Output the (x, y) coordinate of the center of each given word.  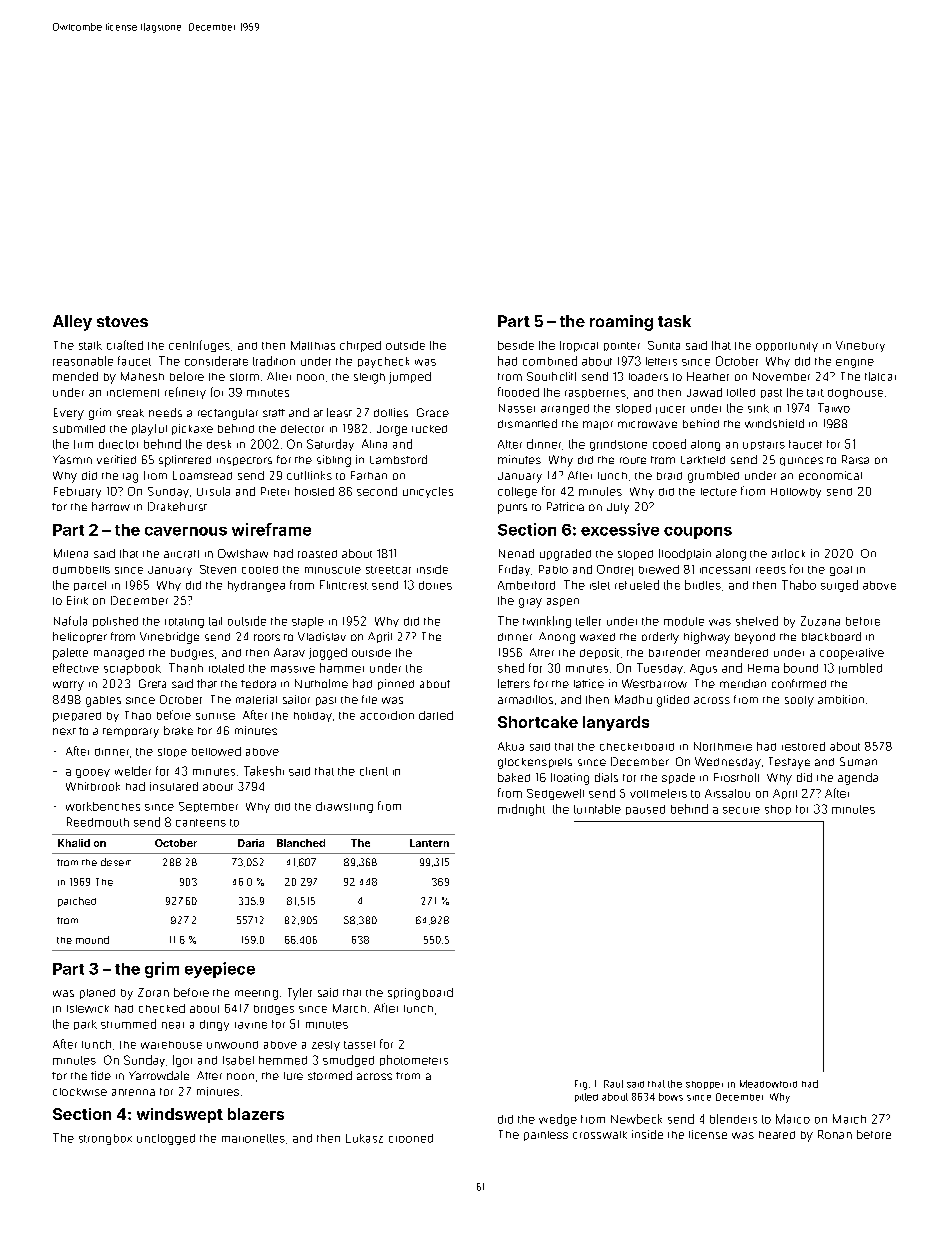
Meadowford (768, 1084)
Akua (511, 746)
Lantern (429, 843)
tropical (579, 346)
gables (103, 701)
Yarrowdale (159, 1075)
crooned (411, 1138)
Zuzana (820, 621)
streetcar (388, 570)
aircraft (181, 554)
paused (645, 810)
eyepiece (220, 970)
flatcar (880, 376)
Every (69, 414)
